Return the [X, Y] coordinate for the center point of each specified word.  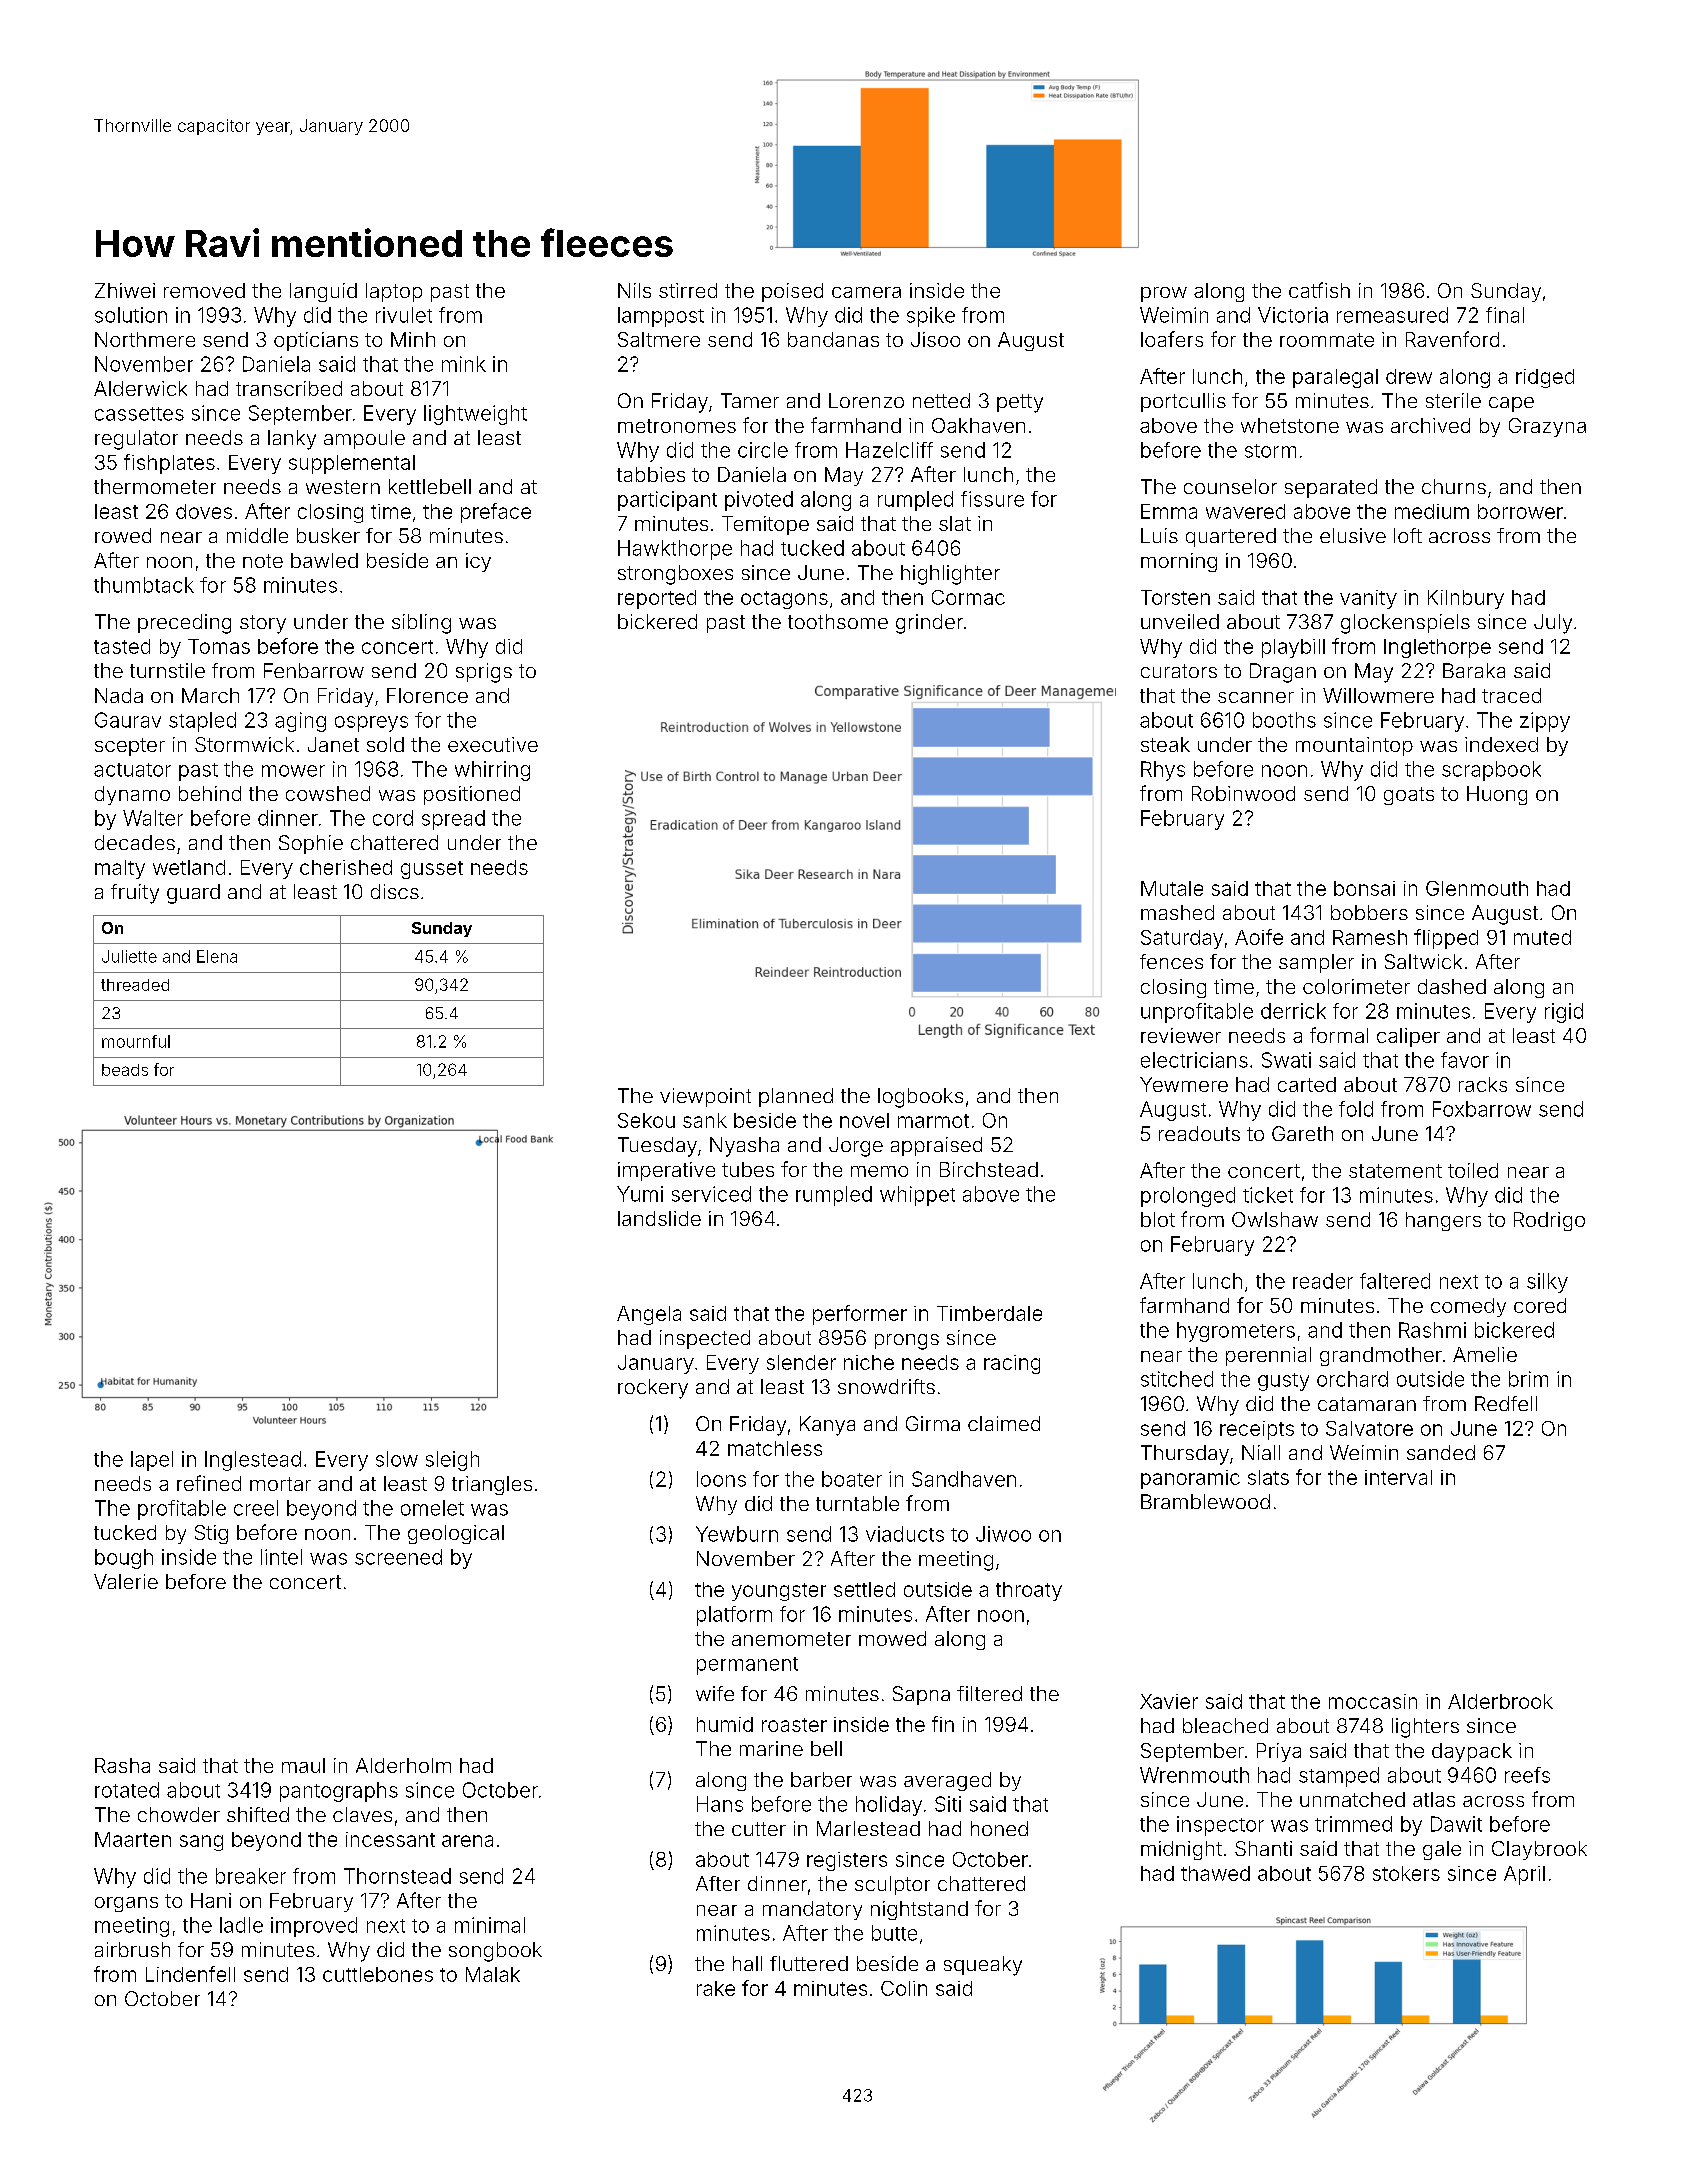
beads [125, 1070]
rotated [127, 1790]
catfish [1319, 290]
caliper [1408, 1037]
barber [821, 1779]
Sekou [646, 1120]
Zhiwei [125, 290]
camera [866, 292]
